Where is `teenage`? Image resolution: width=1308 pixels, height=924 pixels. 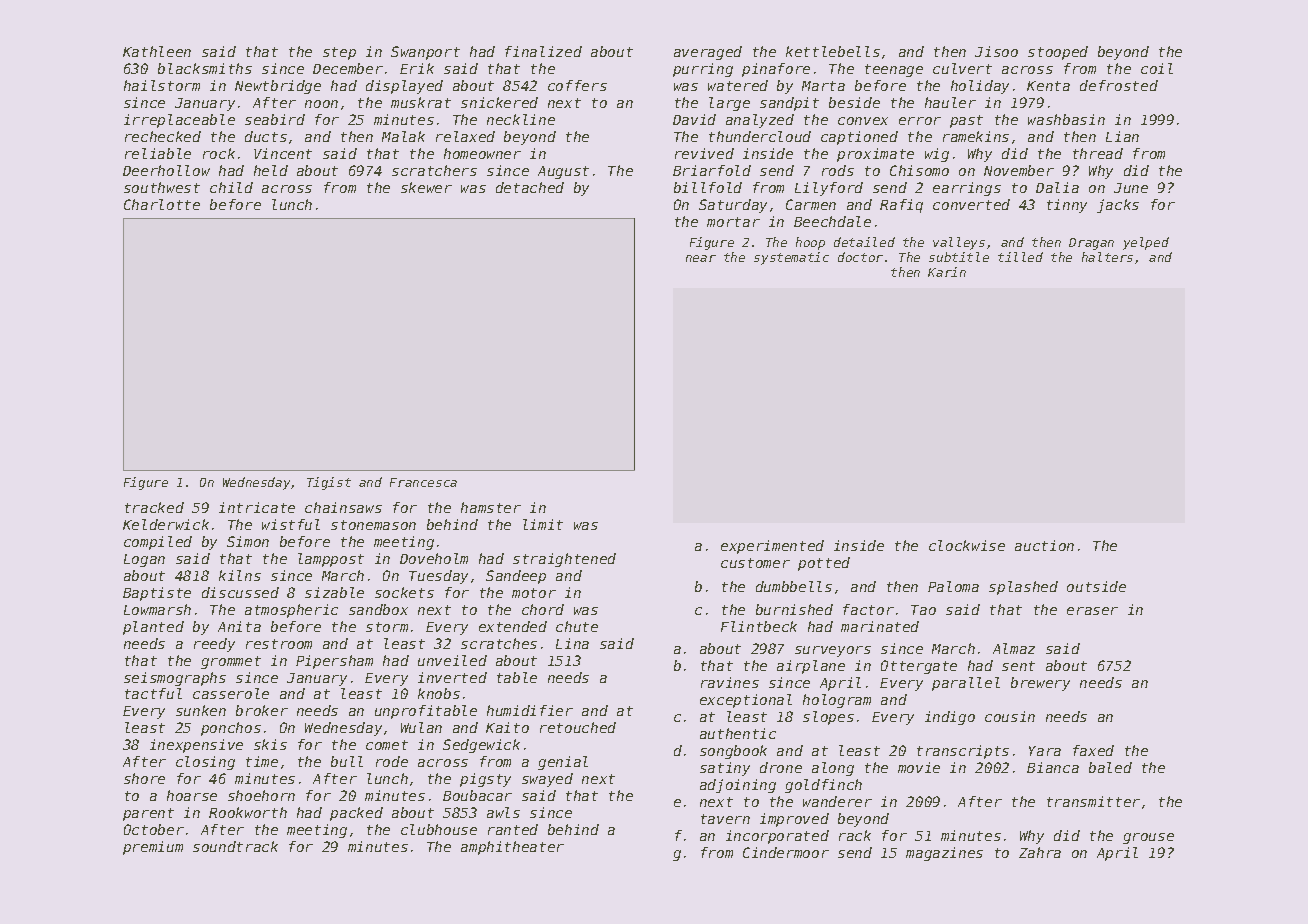 teenage is located at coordinates (894, 70).
